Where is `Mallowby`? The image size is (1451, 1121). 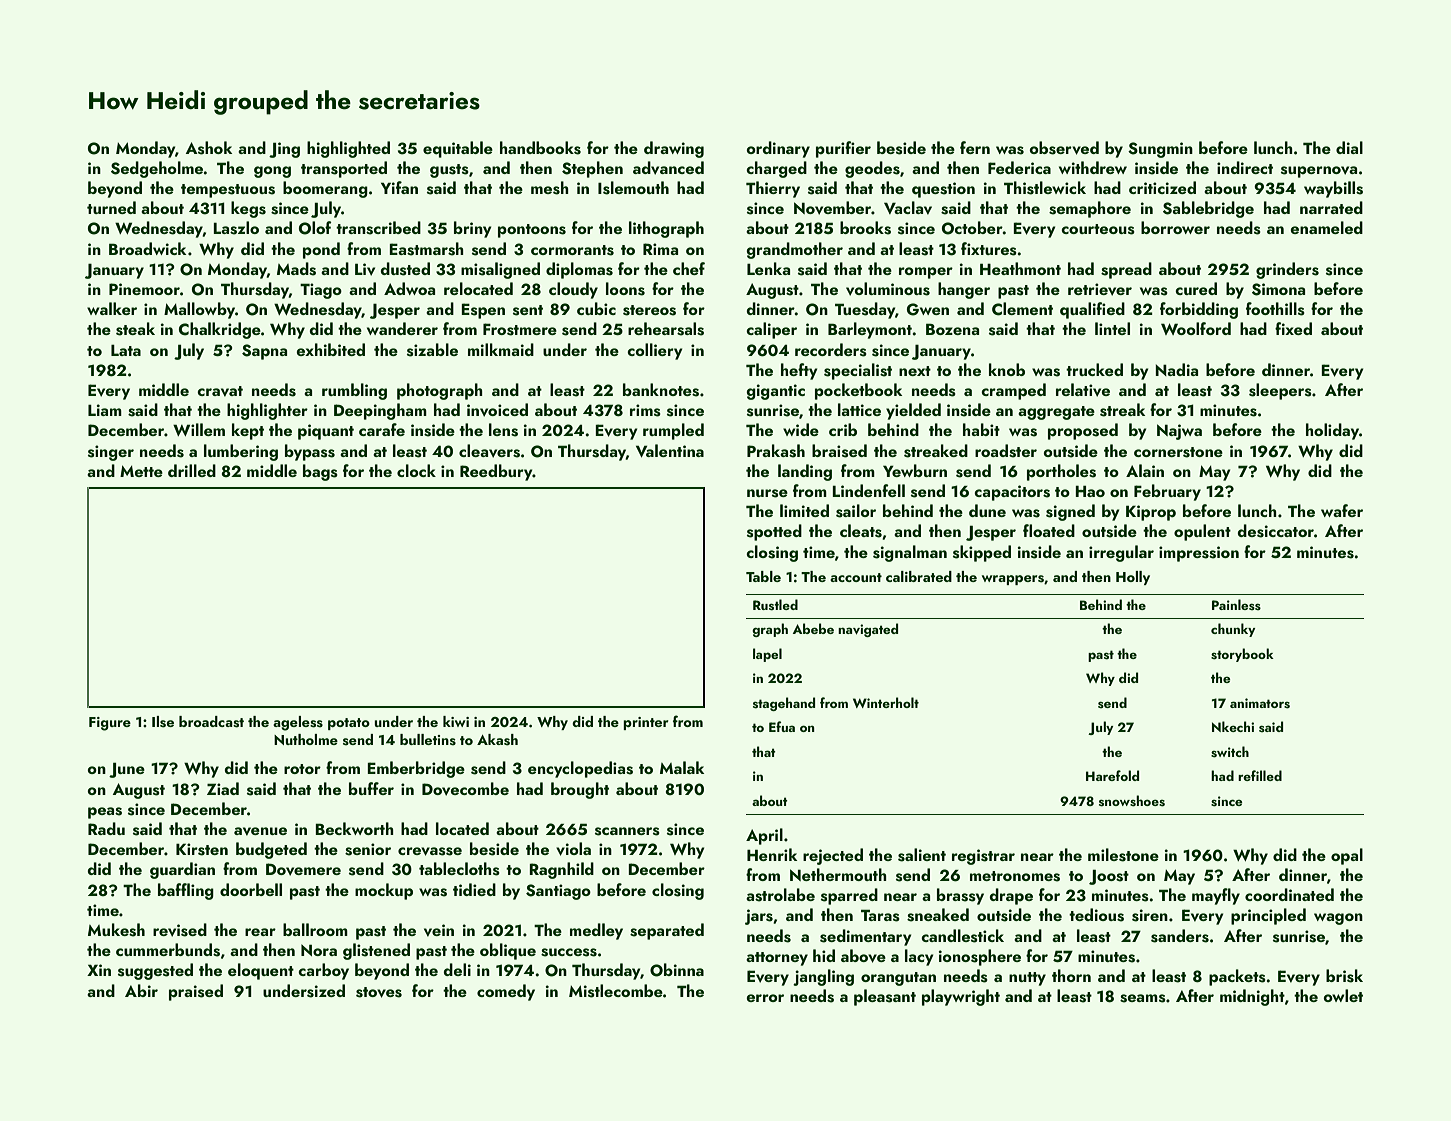
Mallowby is located at coordinates (199, 310).
